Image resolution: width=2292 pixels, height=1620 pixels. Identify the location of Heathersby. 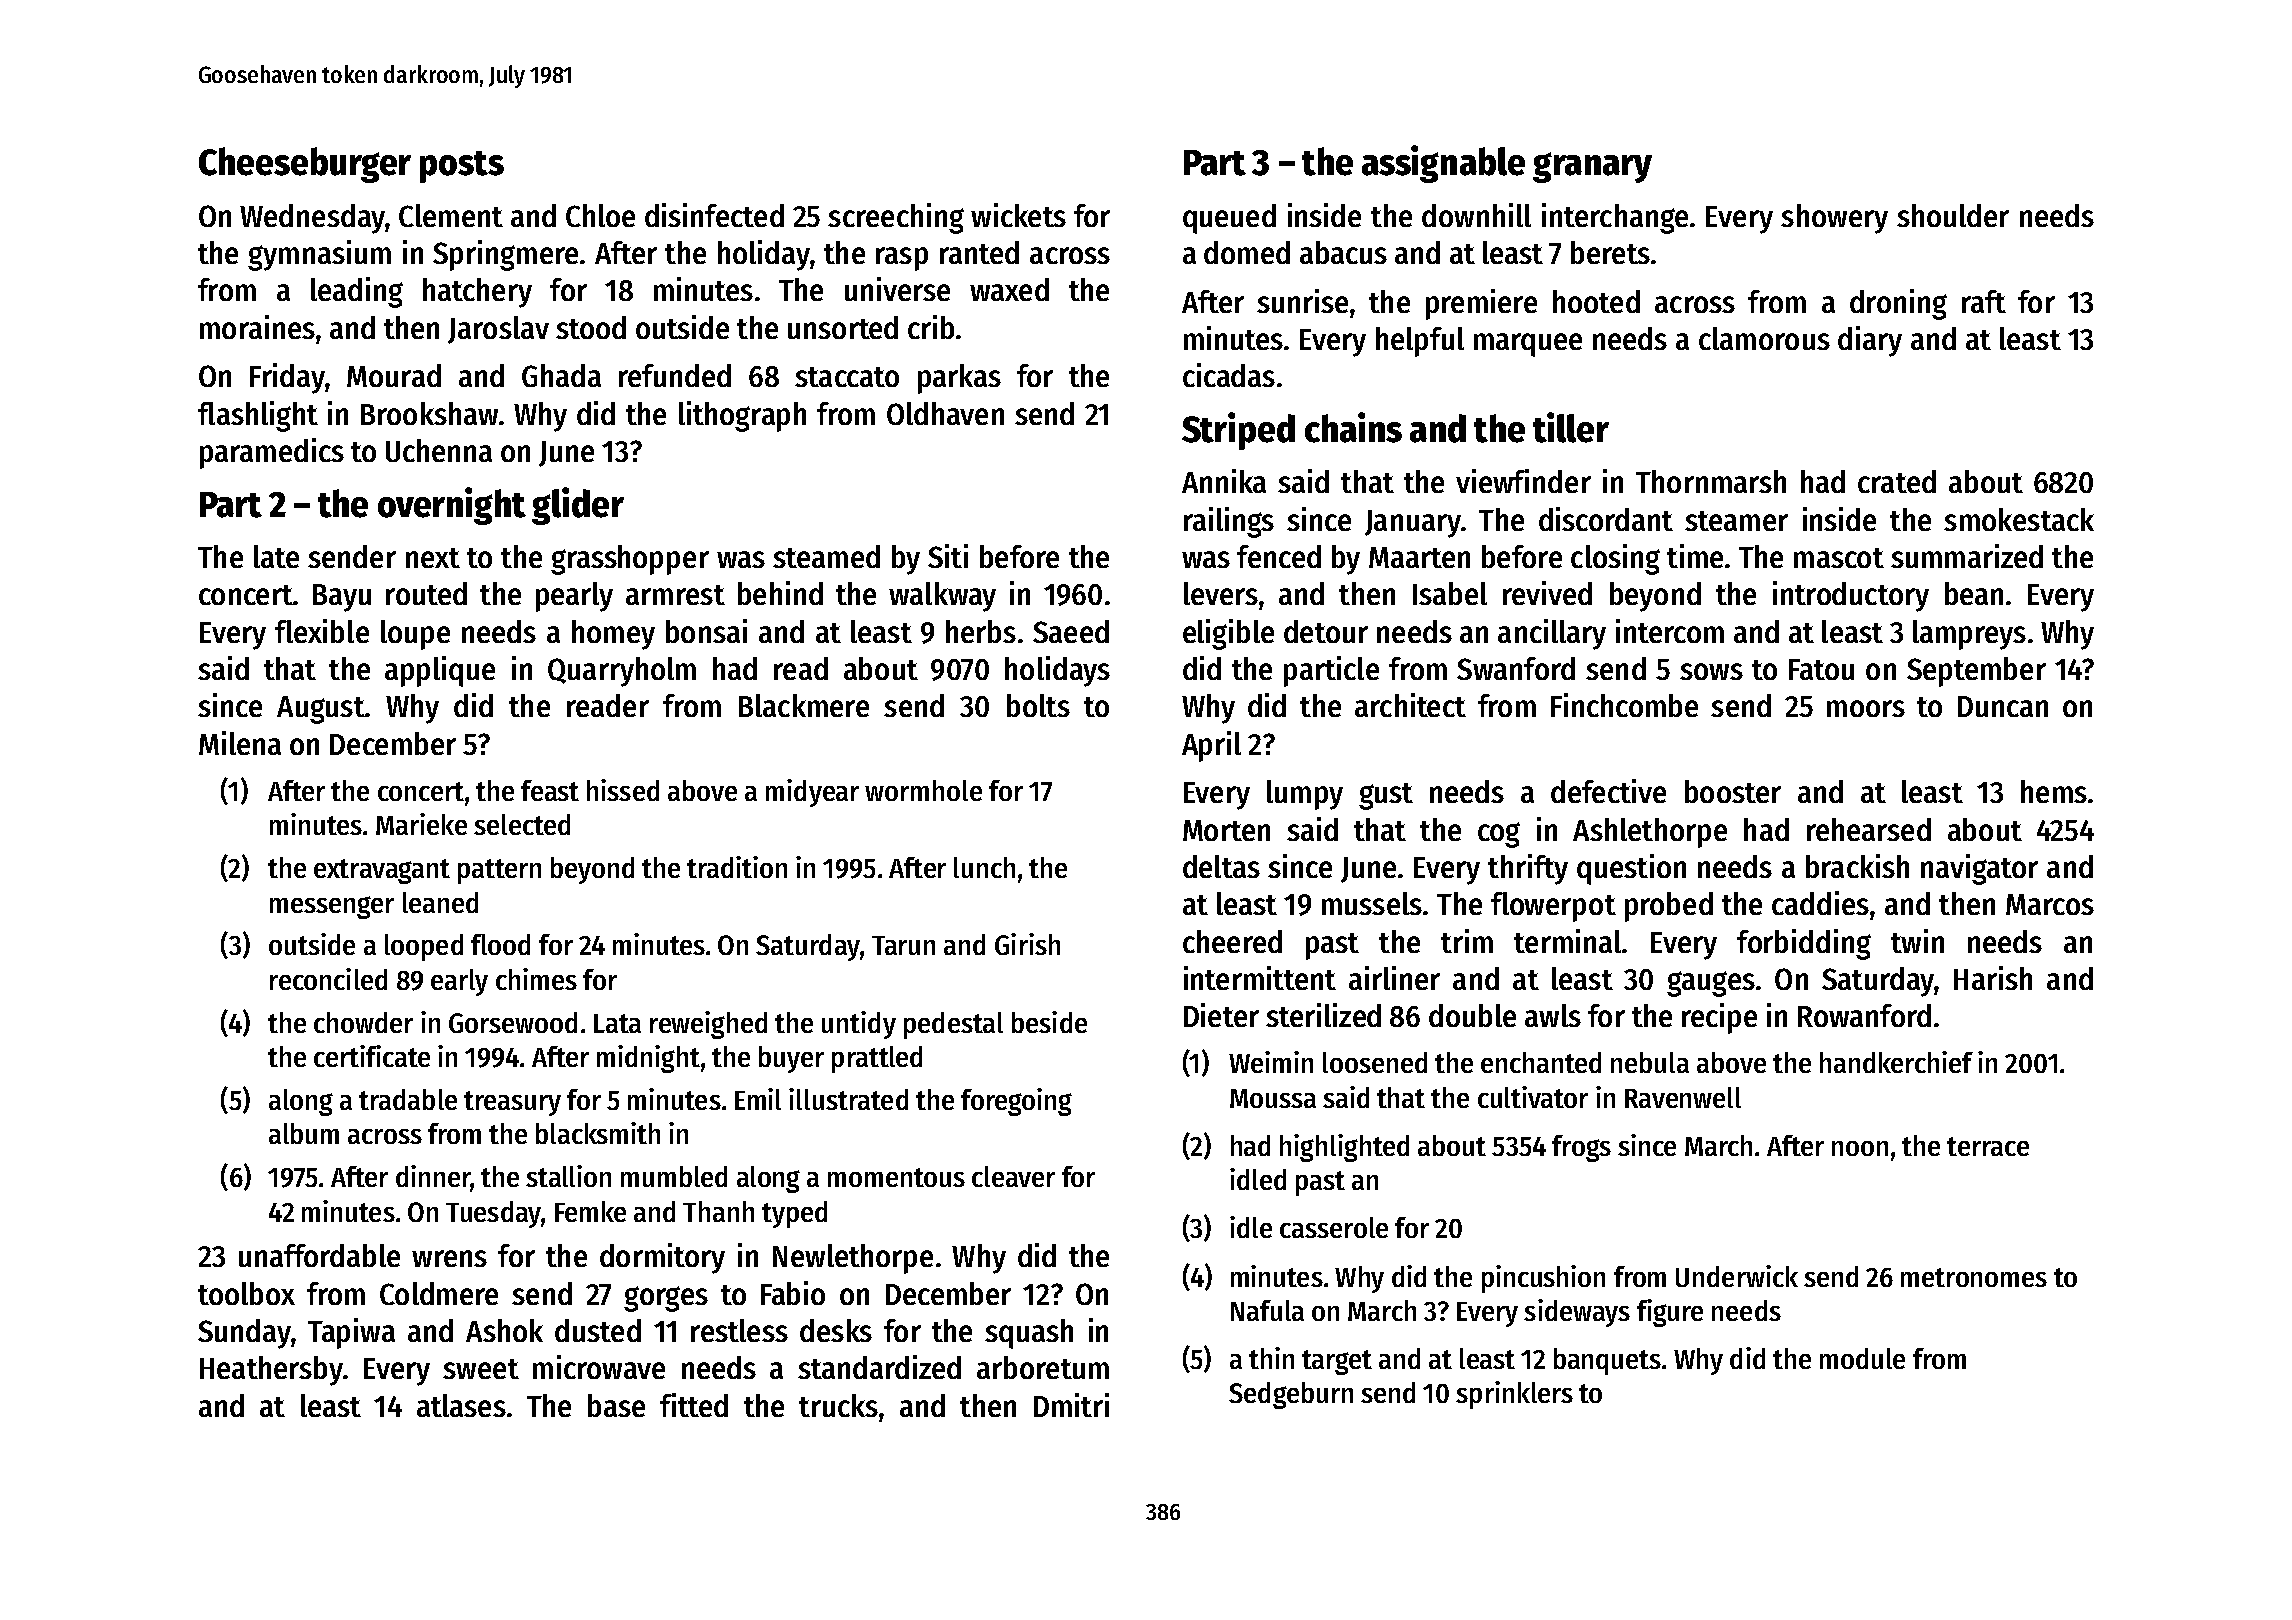
(271, 1371).
